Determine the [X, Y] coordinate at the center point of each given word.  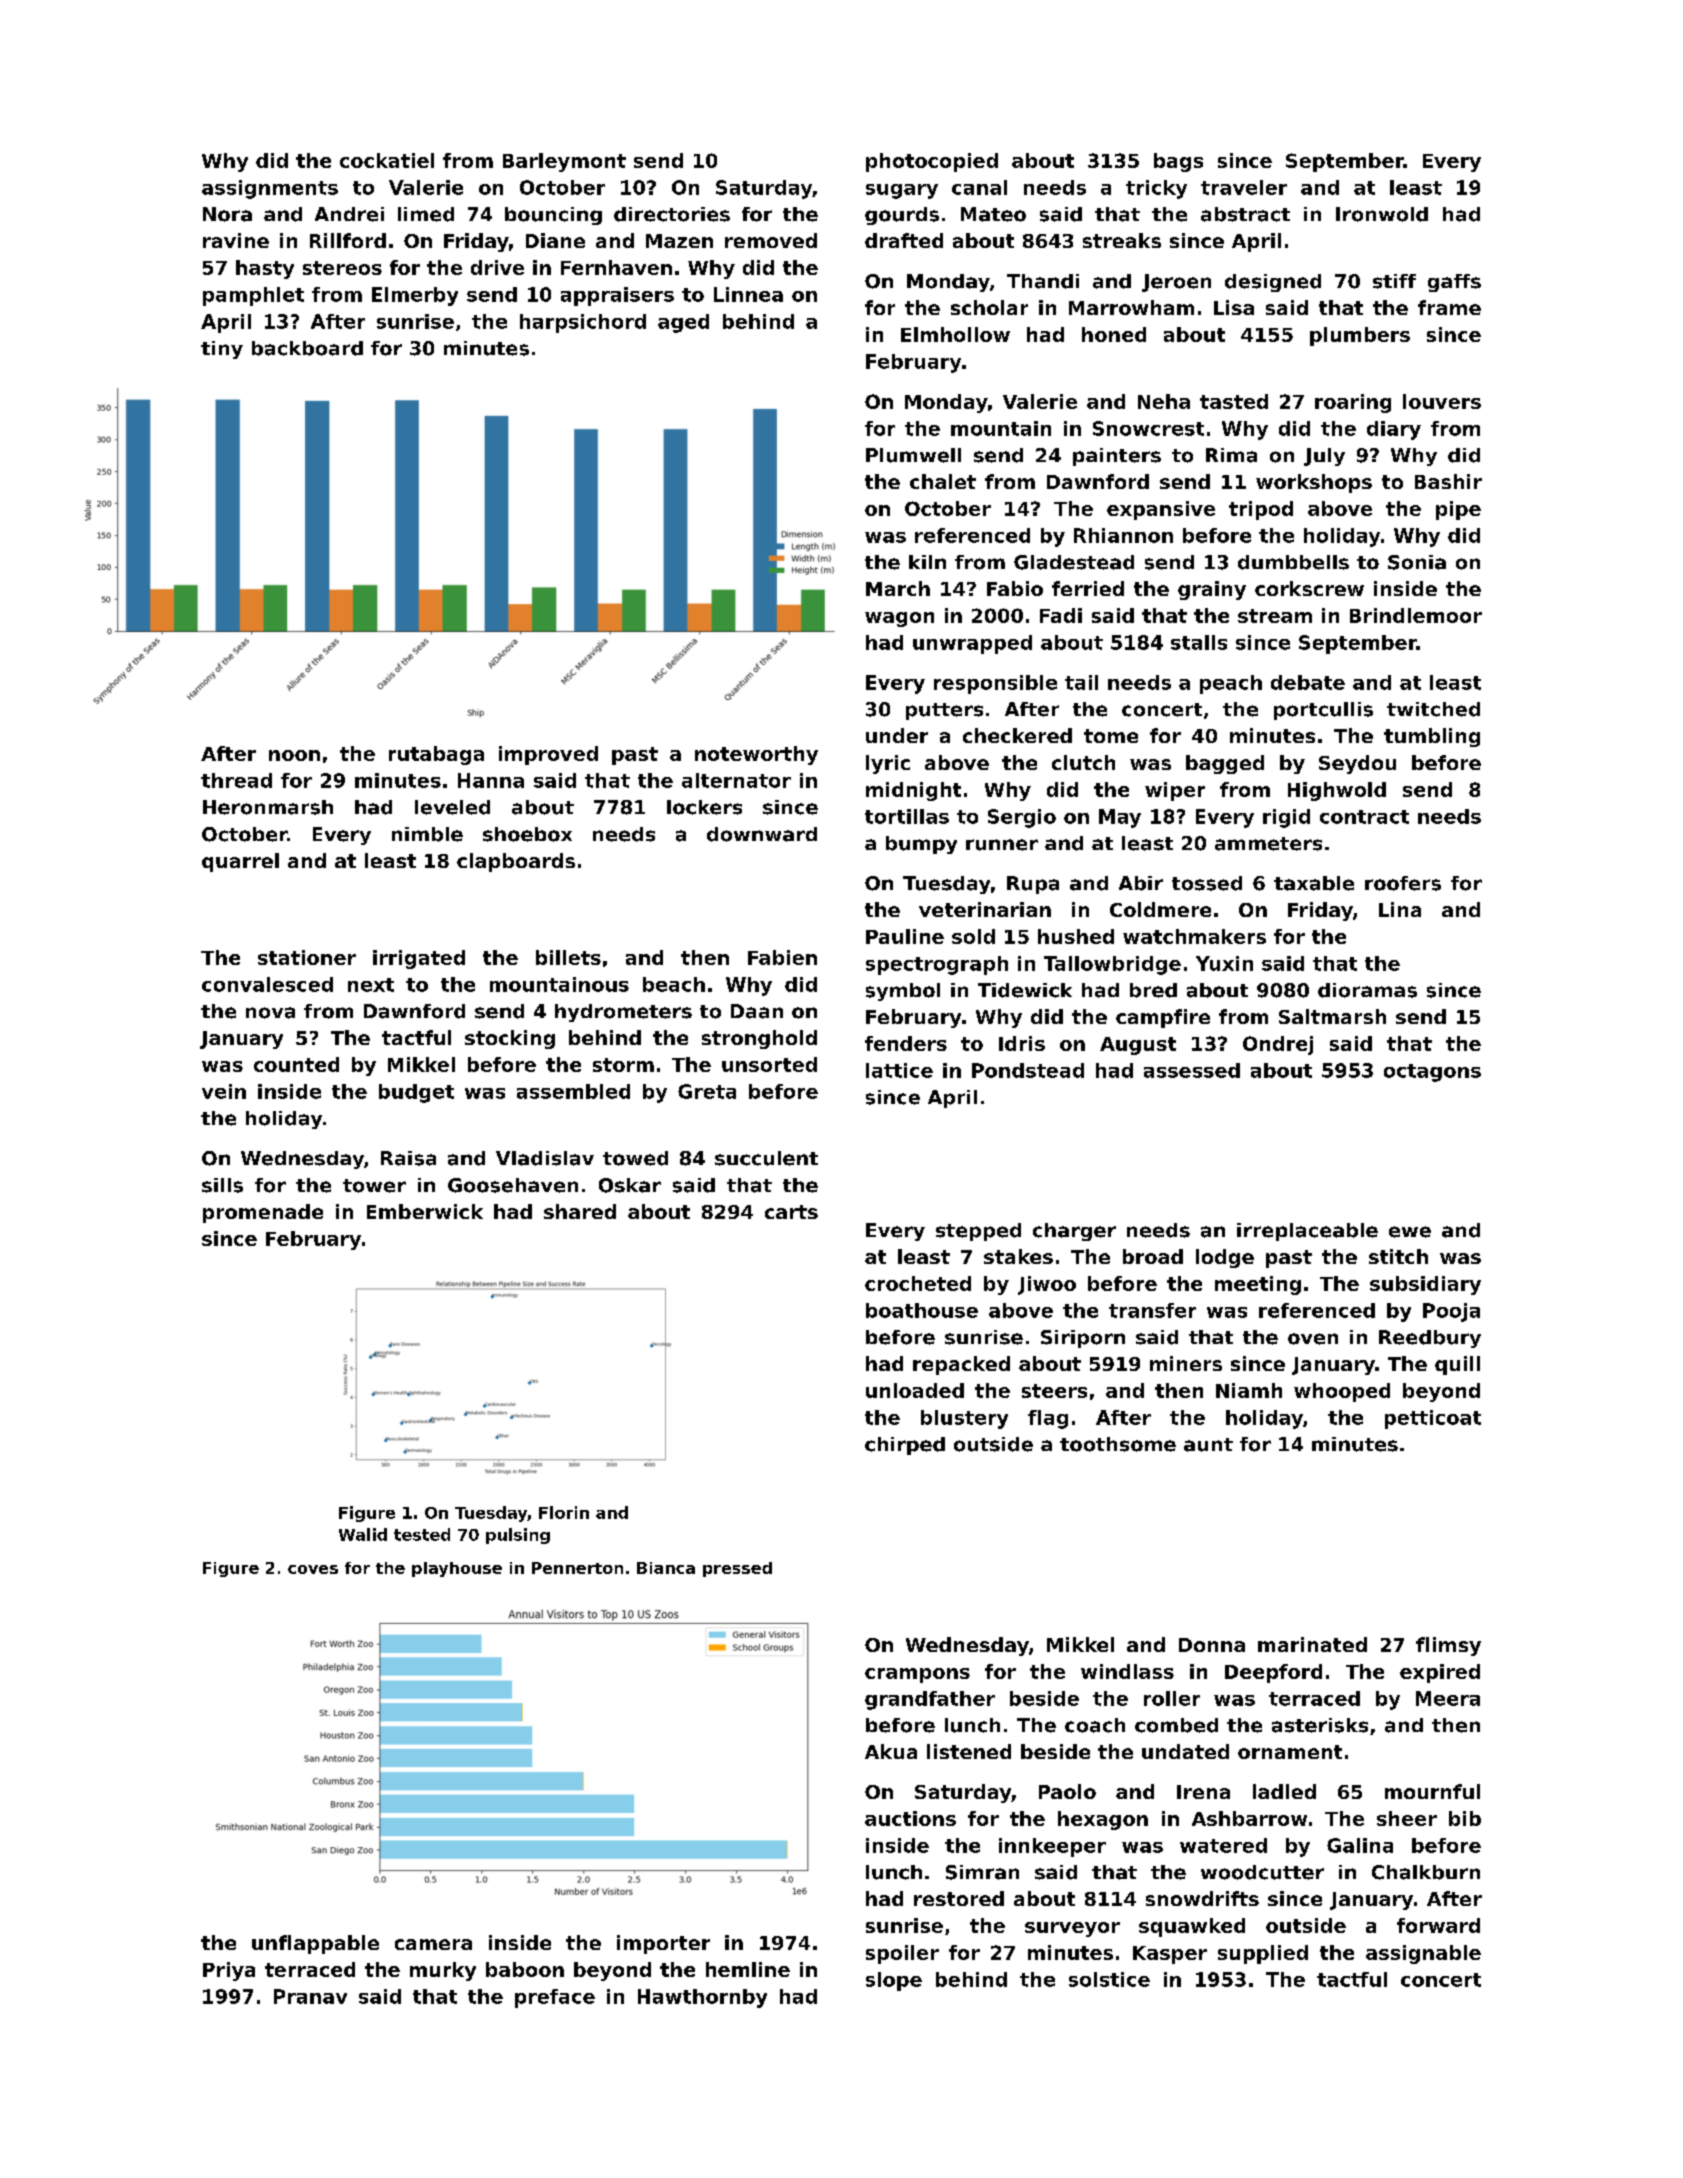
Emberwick [425, 1211]
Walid [363, 1534]
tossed [1207, 883]
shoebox [527, 834]
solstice [1109, 1979]
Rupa [1033, 885]
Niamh [1249, 1390]
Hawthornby [702, 1998]
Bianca [666, 1568]
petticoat [1433, 1419]
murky [443, 1971]
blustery [964, 1419]
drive [497, 267]
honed [1114, 334]
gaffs [1454, 283]
